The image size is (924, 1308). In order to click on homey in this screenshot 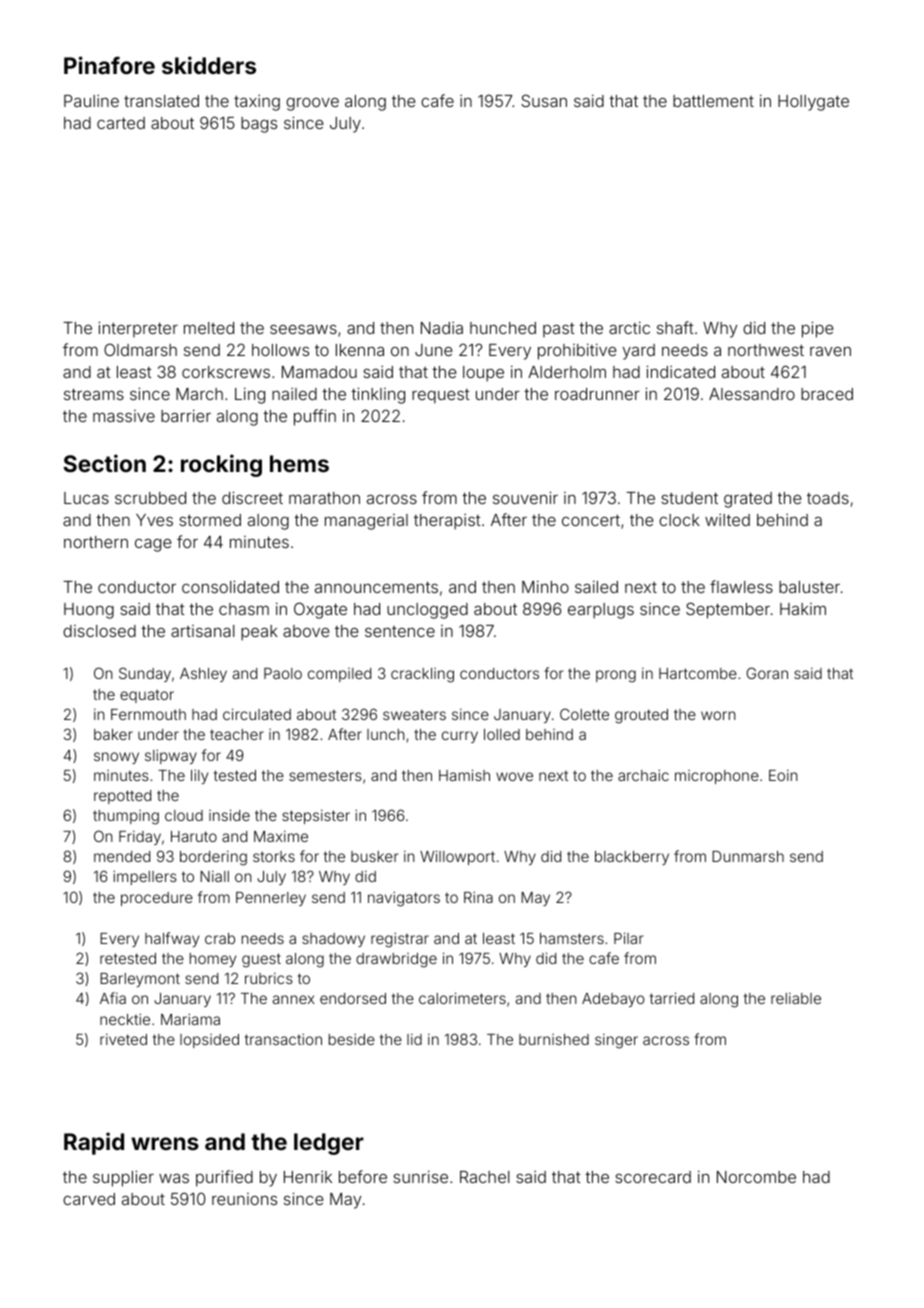, I will do `click(213, 960)`.
